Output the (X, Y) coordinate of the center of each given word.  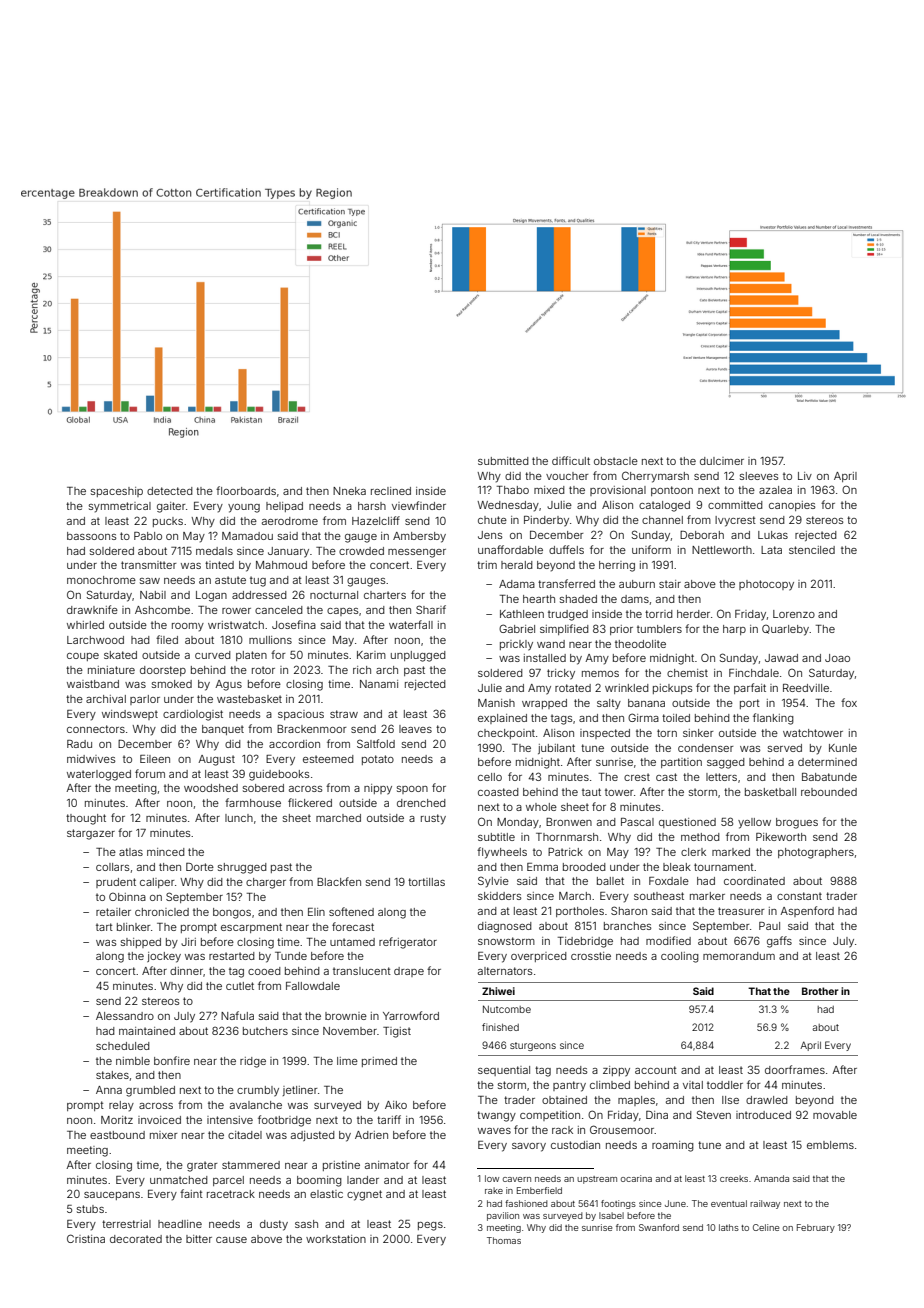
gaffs (779, 942)
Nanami (379, 684)
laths (729, 1227)
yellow (754, 823)
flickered (310, 802)
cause (231, 1240)
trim (487, 565)
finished (500, 1027)
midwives (91, 759)
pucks (168, 522)
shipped (141, 943)
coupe (83, 657)
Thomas (504, 1240)
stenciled (812, 550)
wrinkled (627, 688)
